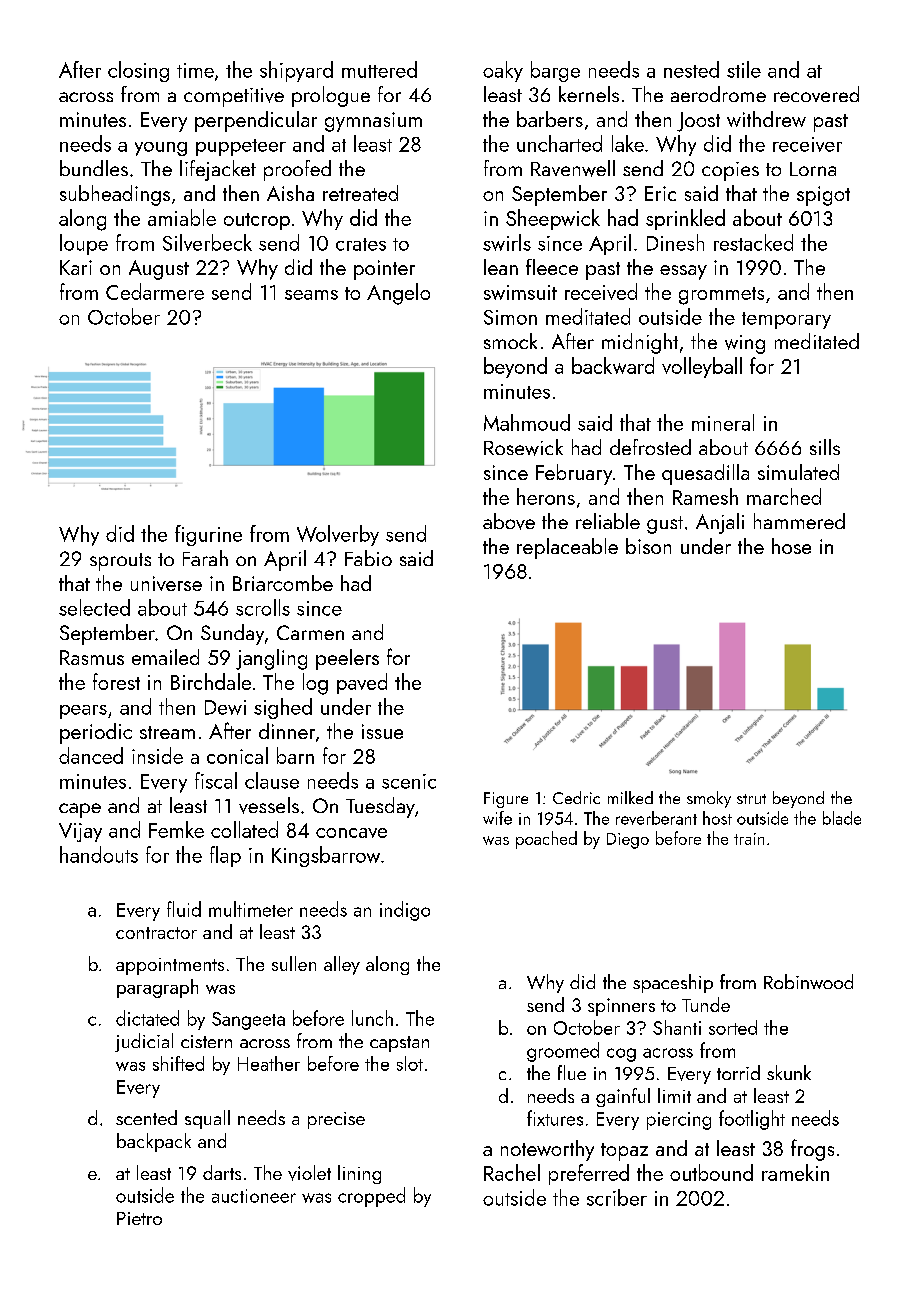  What do you see at coordinates (730, 171) in the document?
I see `copies` at bounding box center [730, 171].
